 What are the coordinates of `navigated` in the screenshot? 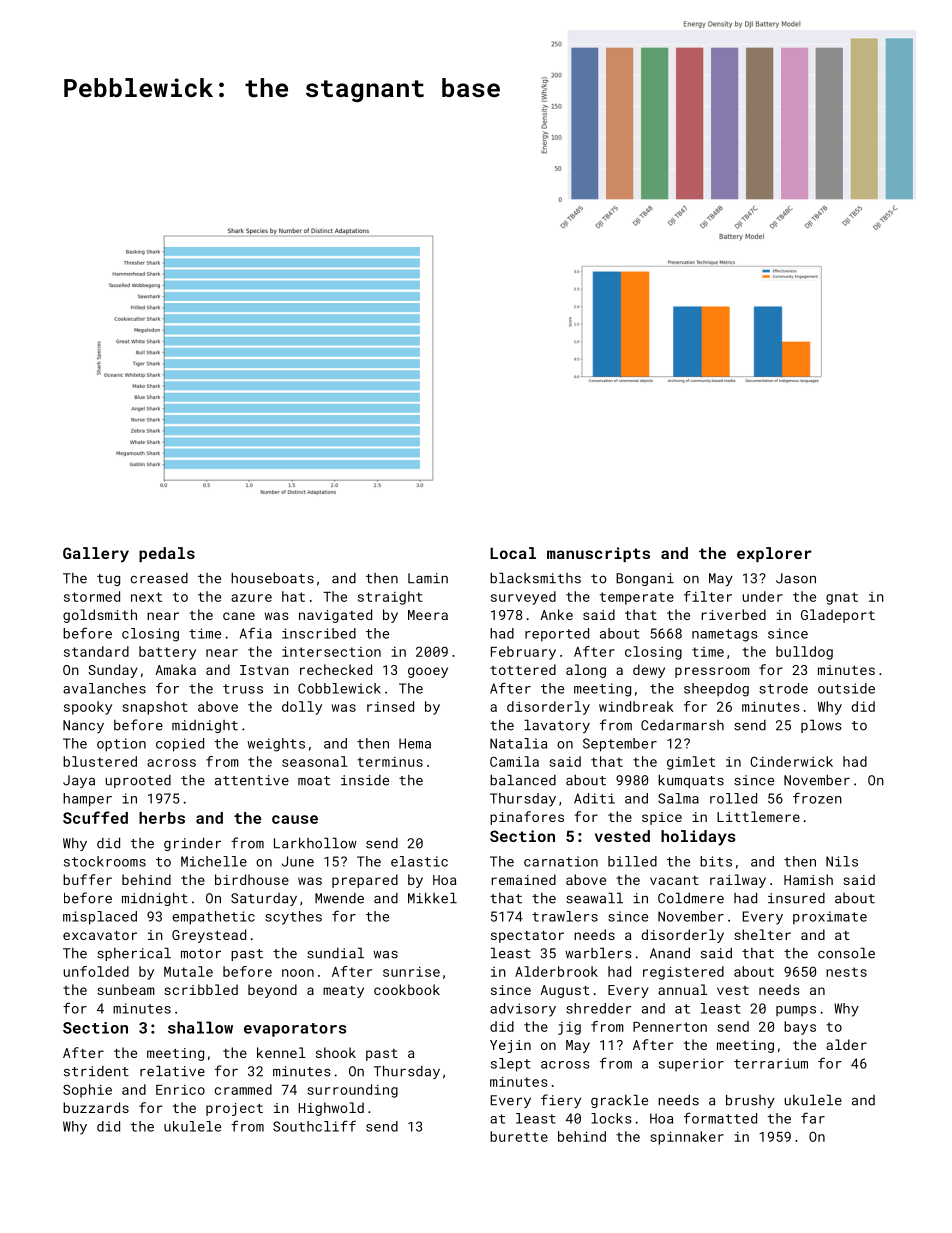 It's located at (335, 616).
